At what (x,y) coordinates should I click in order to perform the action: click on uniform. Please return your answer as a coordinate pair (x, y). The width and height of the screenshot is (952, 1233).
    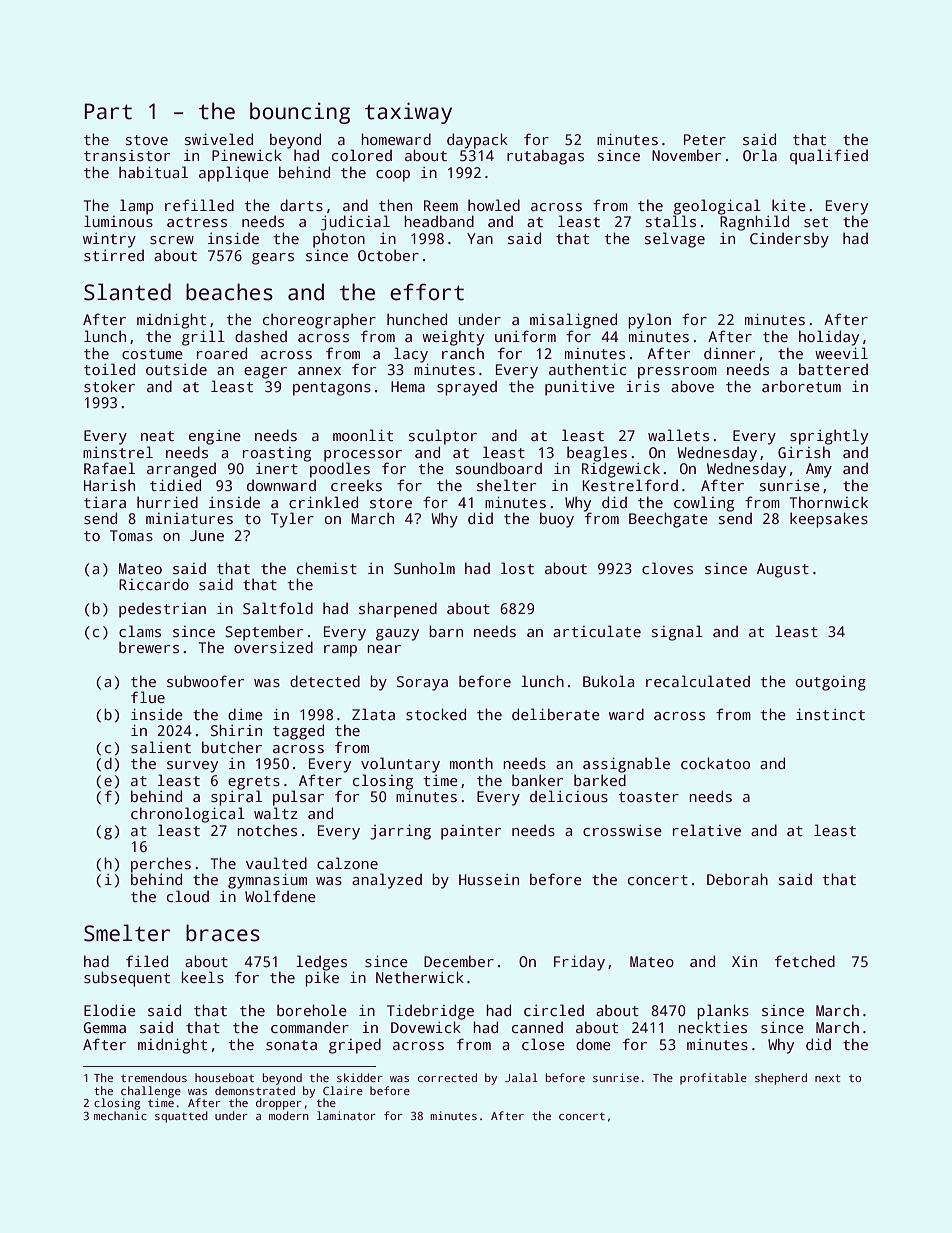
    Looking at the image, I should click on (525, 336).
